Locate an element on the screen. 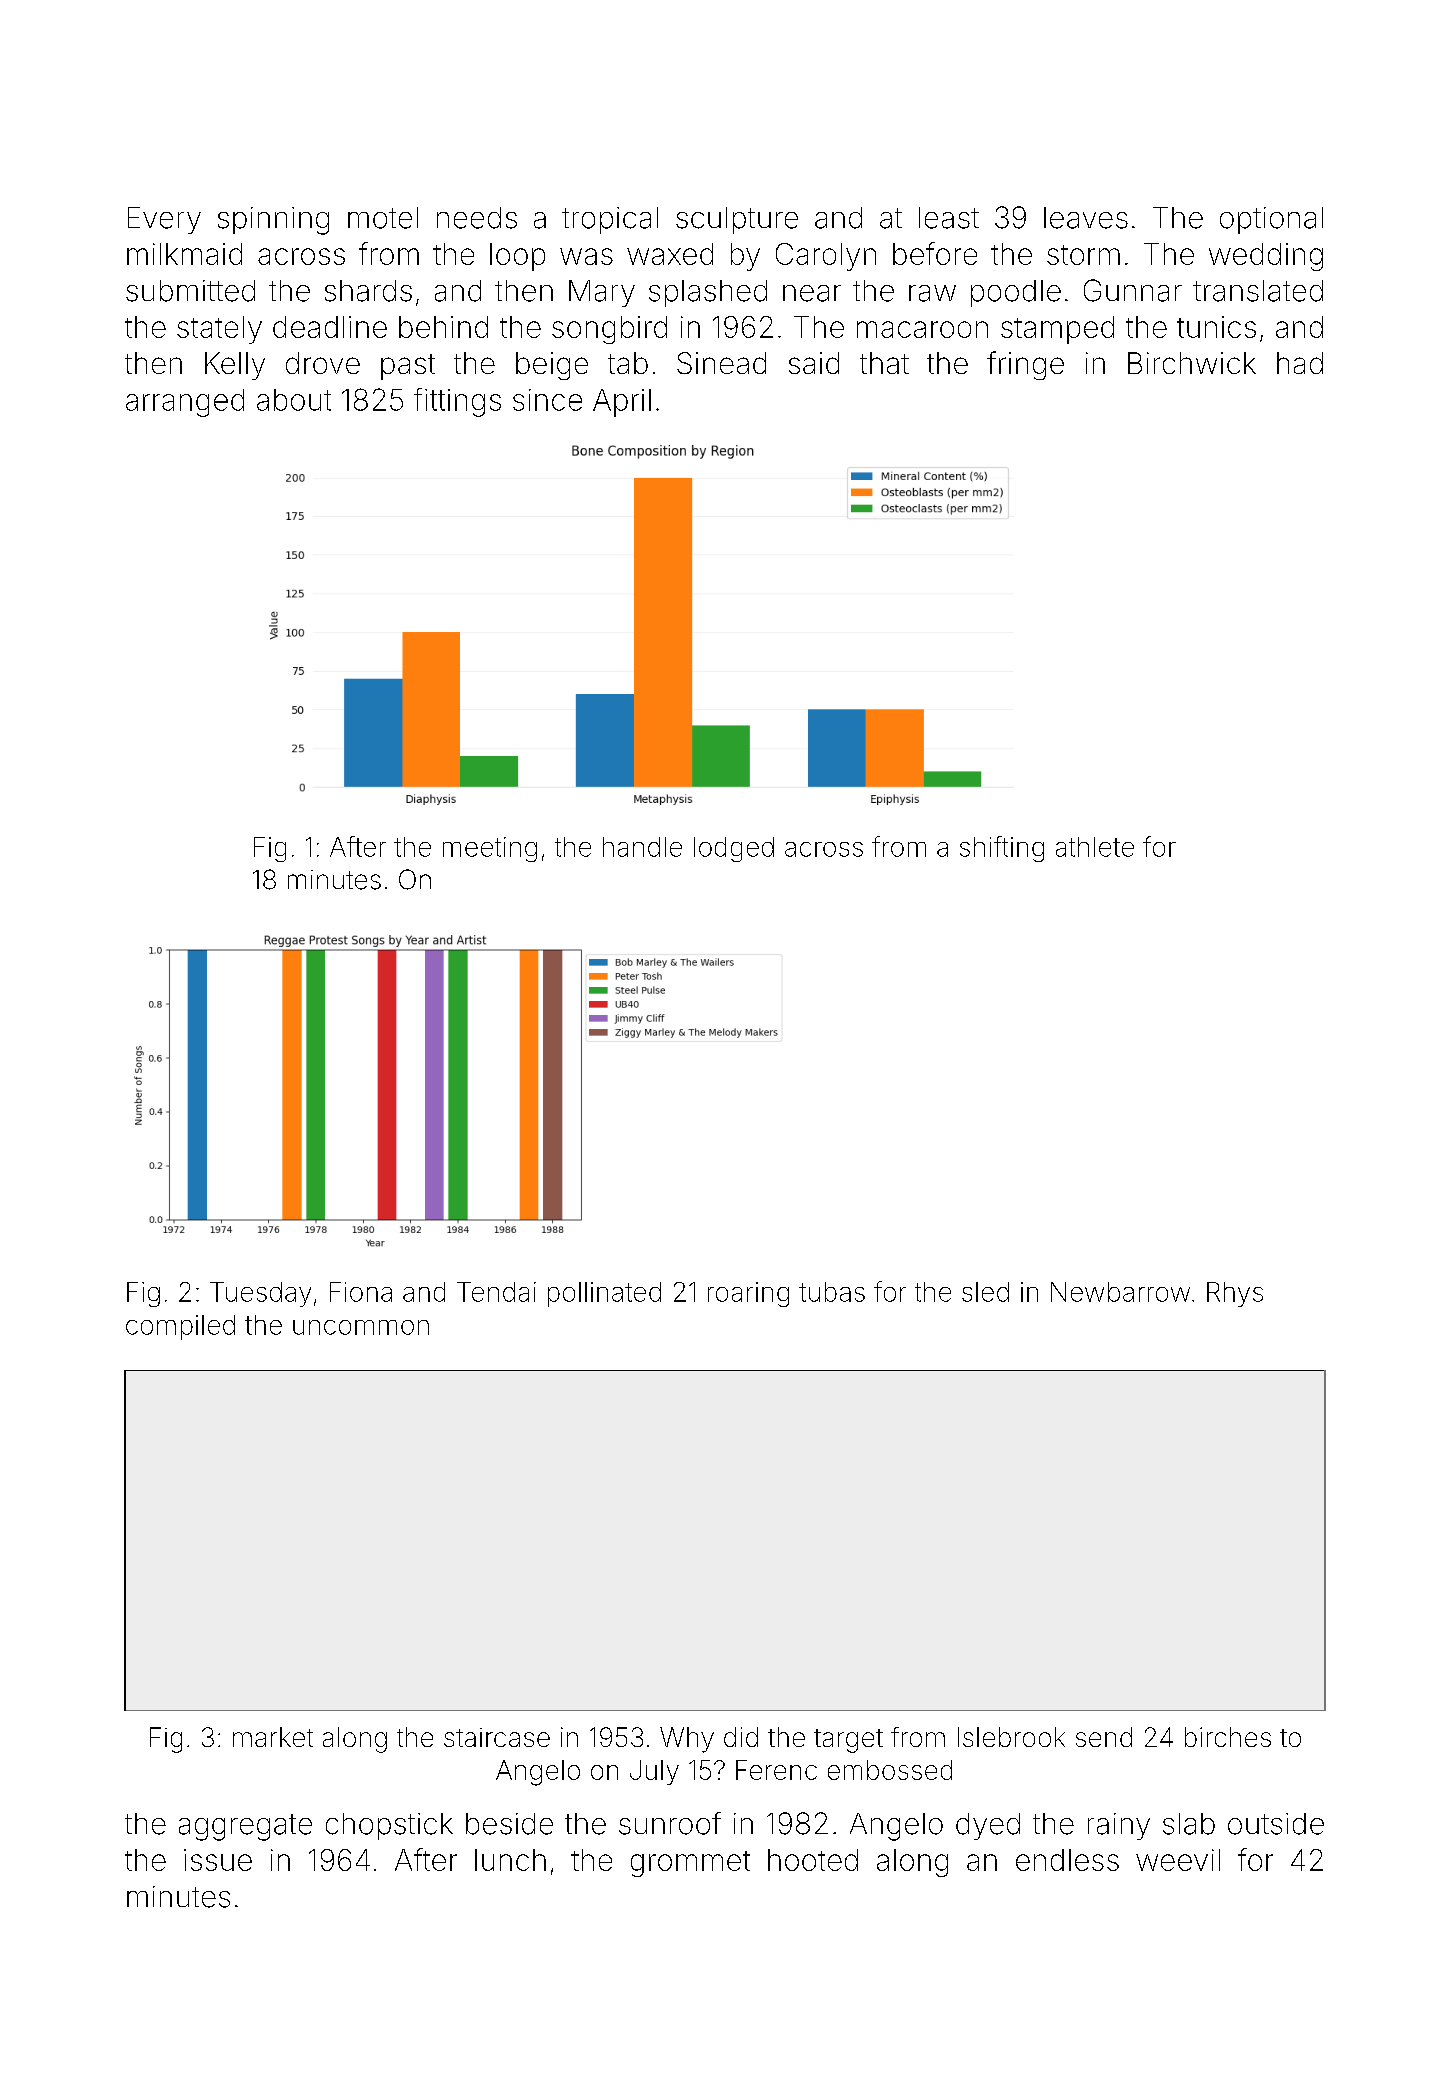 Image resolution: width=1450 pixels, height=2100 pixels. spinning is located at coordinates (273, 221).
